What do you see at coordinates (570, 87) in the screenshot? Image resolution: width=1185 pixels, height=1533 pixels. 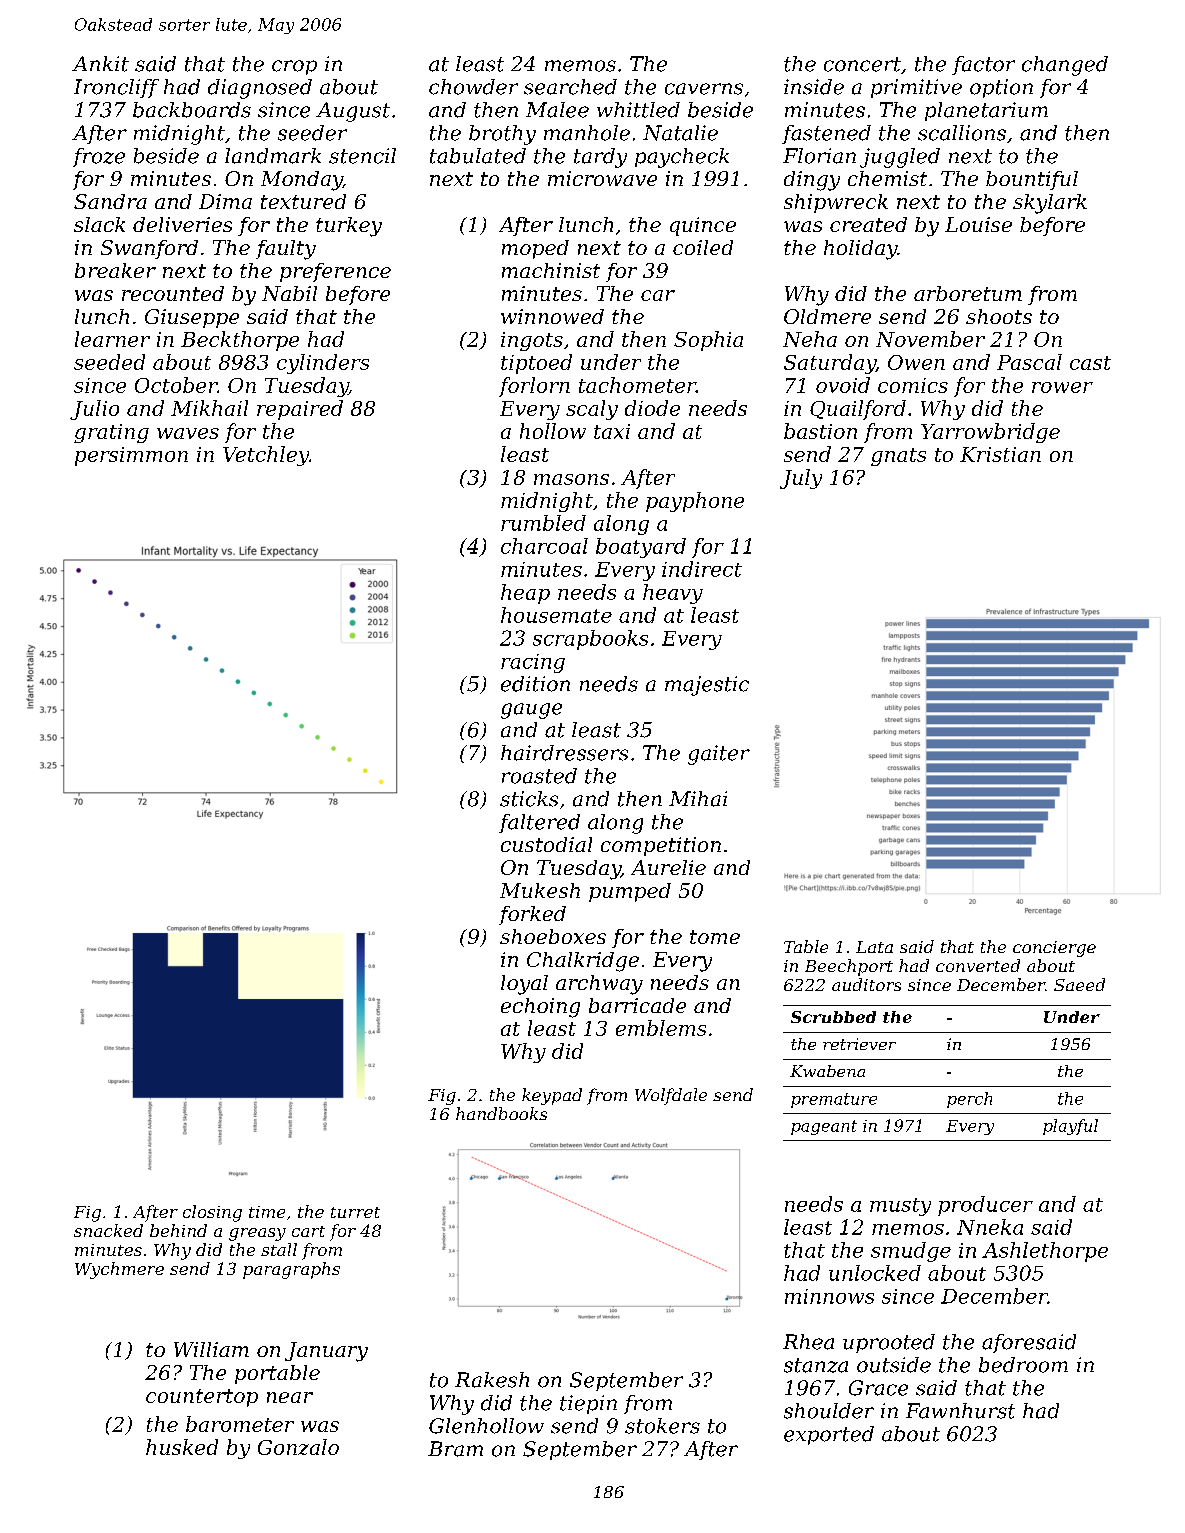 I see `searched` at bounding box center [570, 87].
